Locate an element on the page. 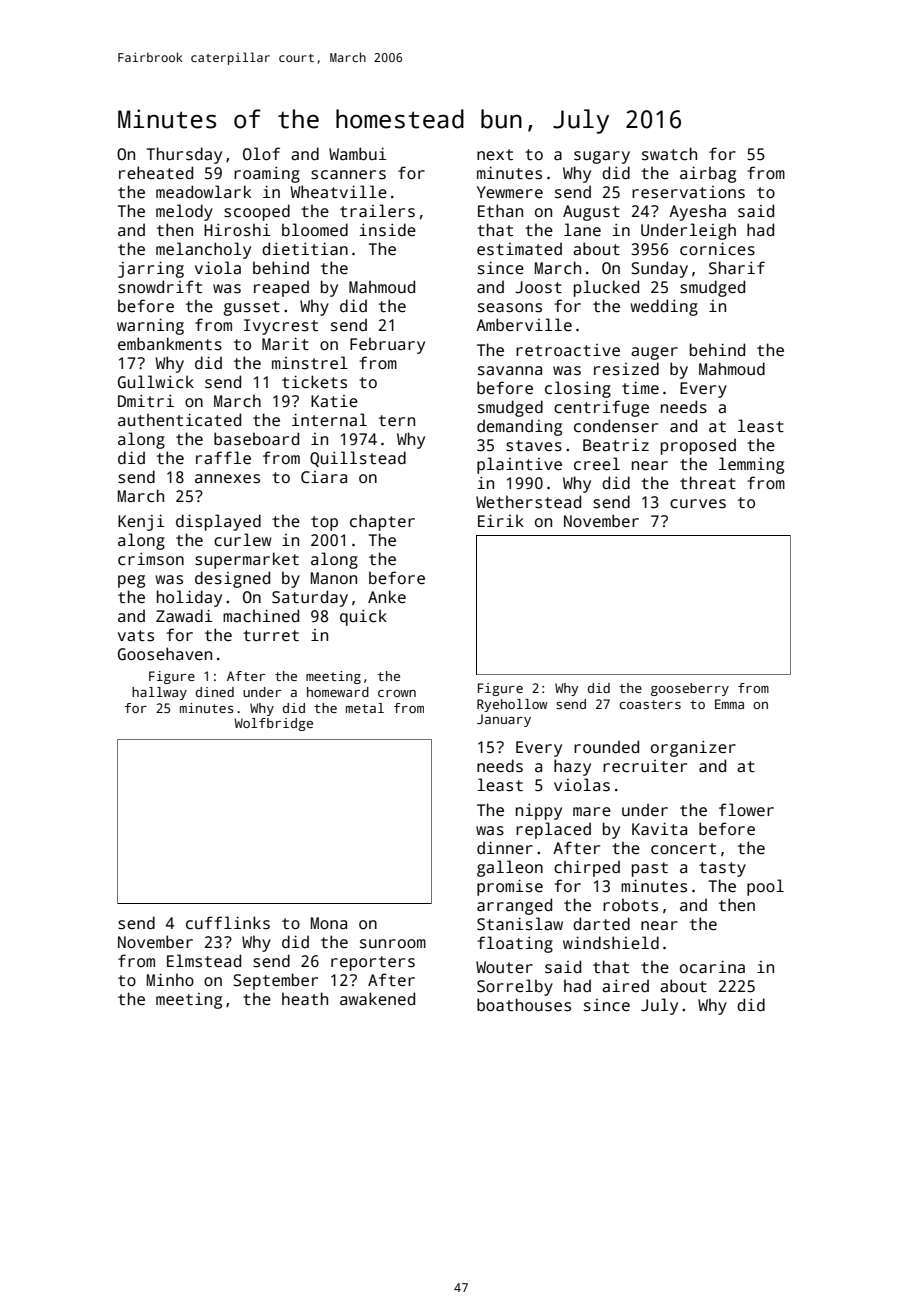  dined is located at coordinates (215, 692).
